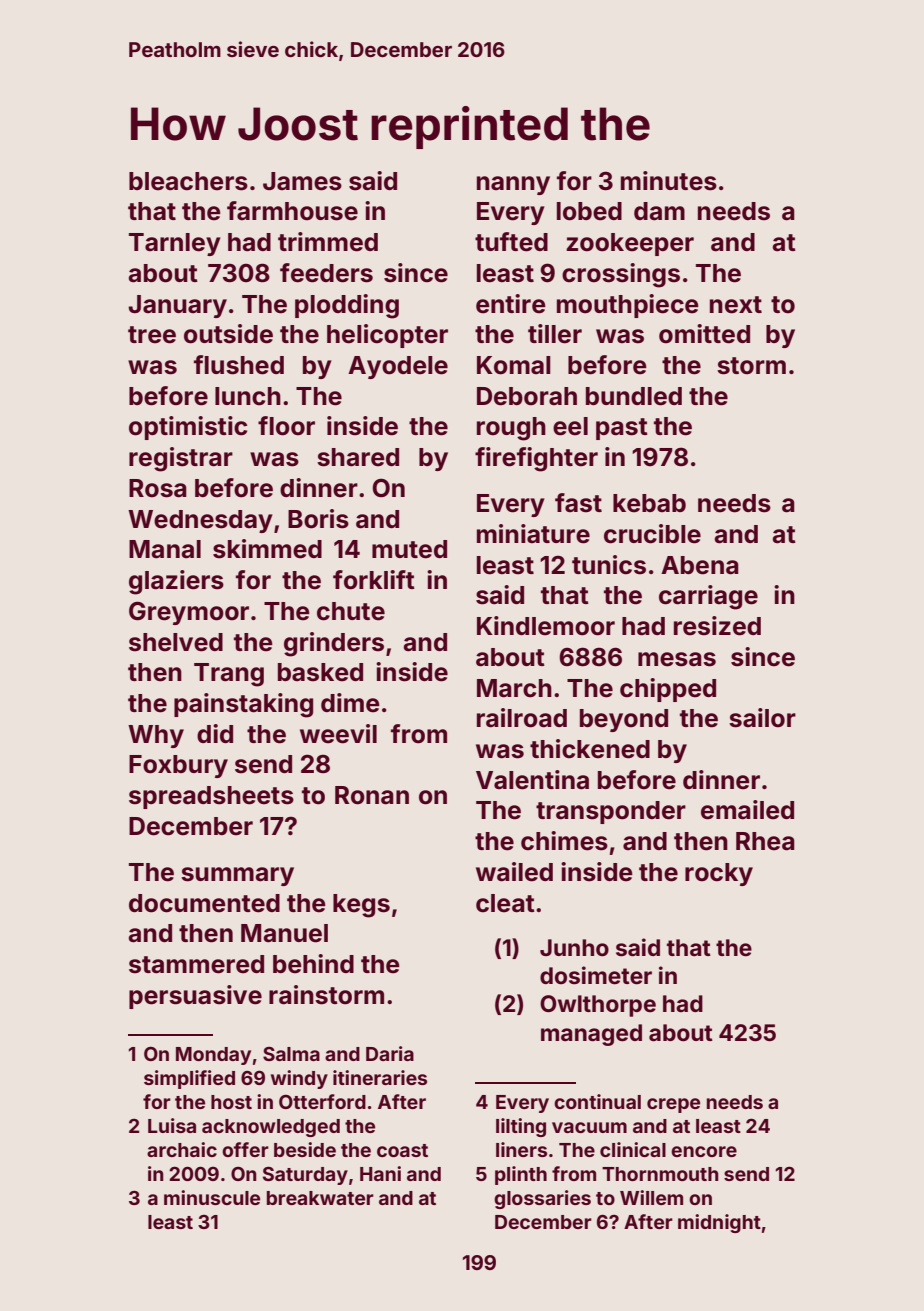 The image size is (924, 1311). Describe the element at coordinates (736, 305) in the page. I see `next` at that location.
